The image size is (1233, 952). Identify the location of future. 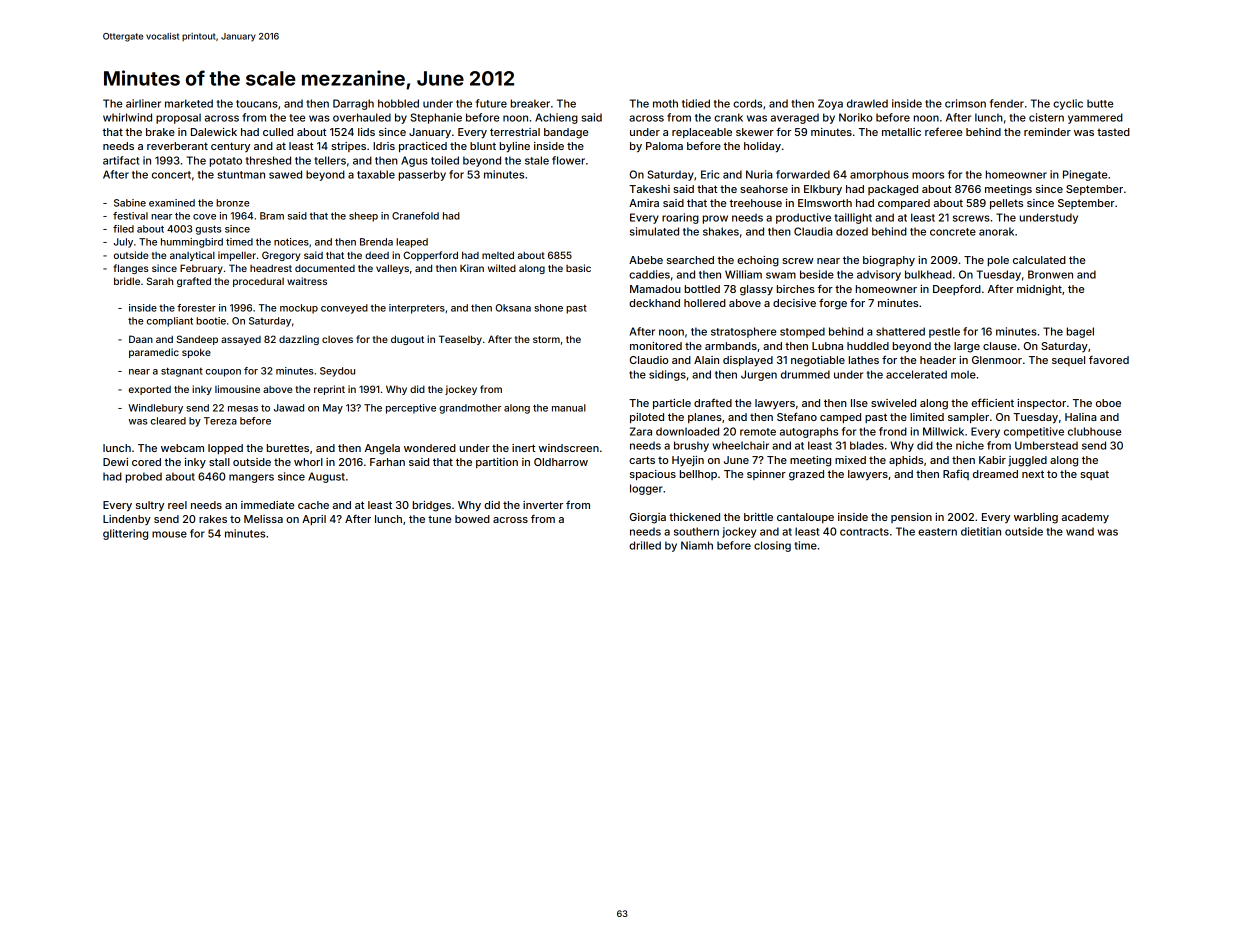
(491, 103).
